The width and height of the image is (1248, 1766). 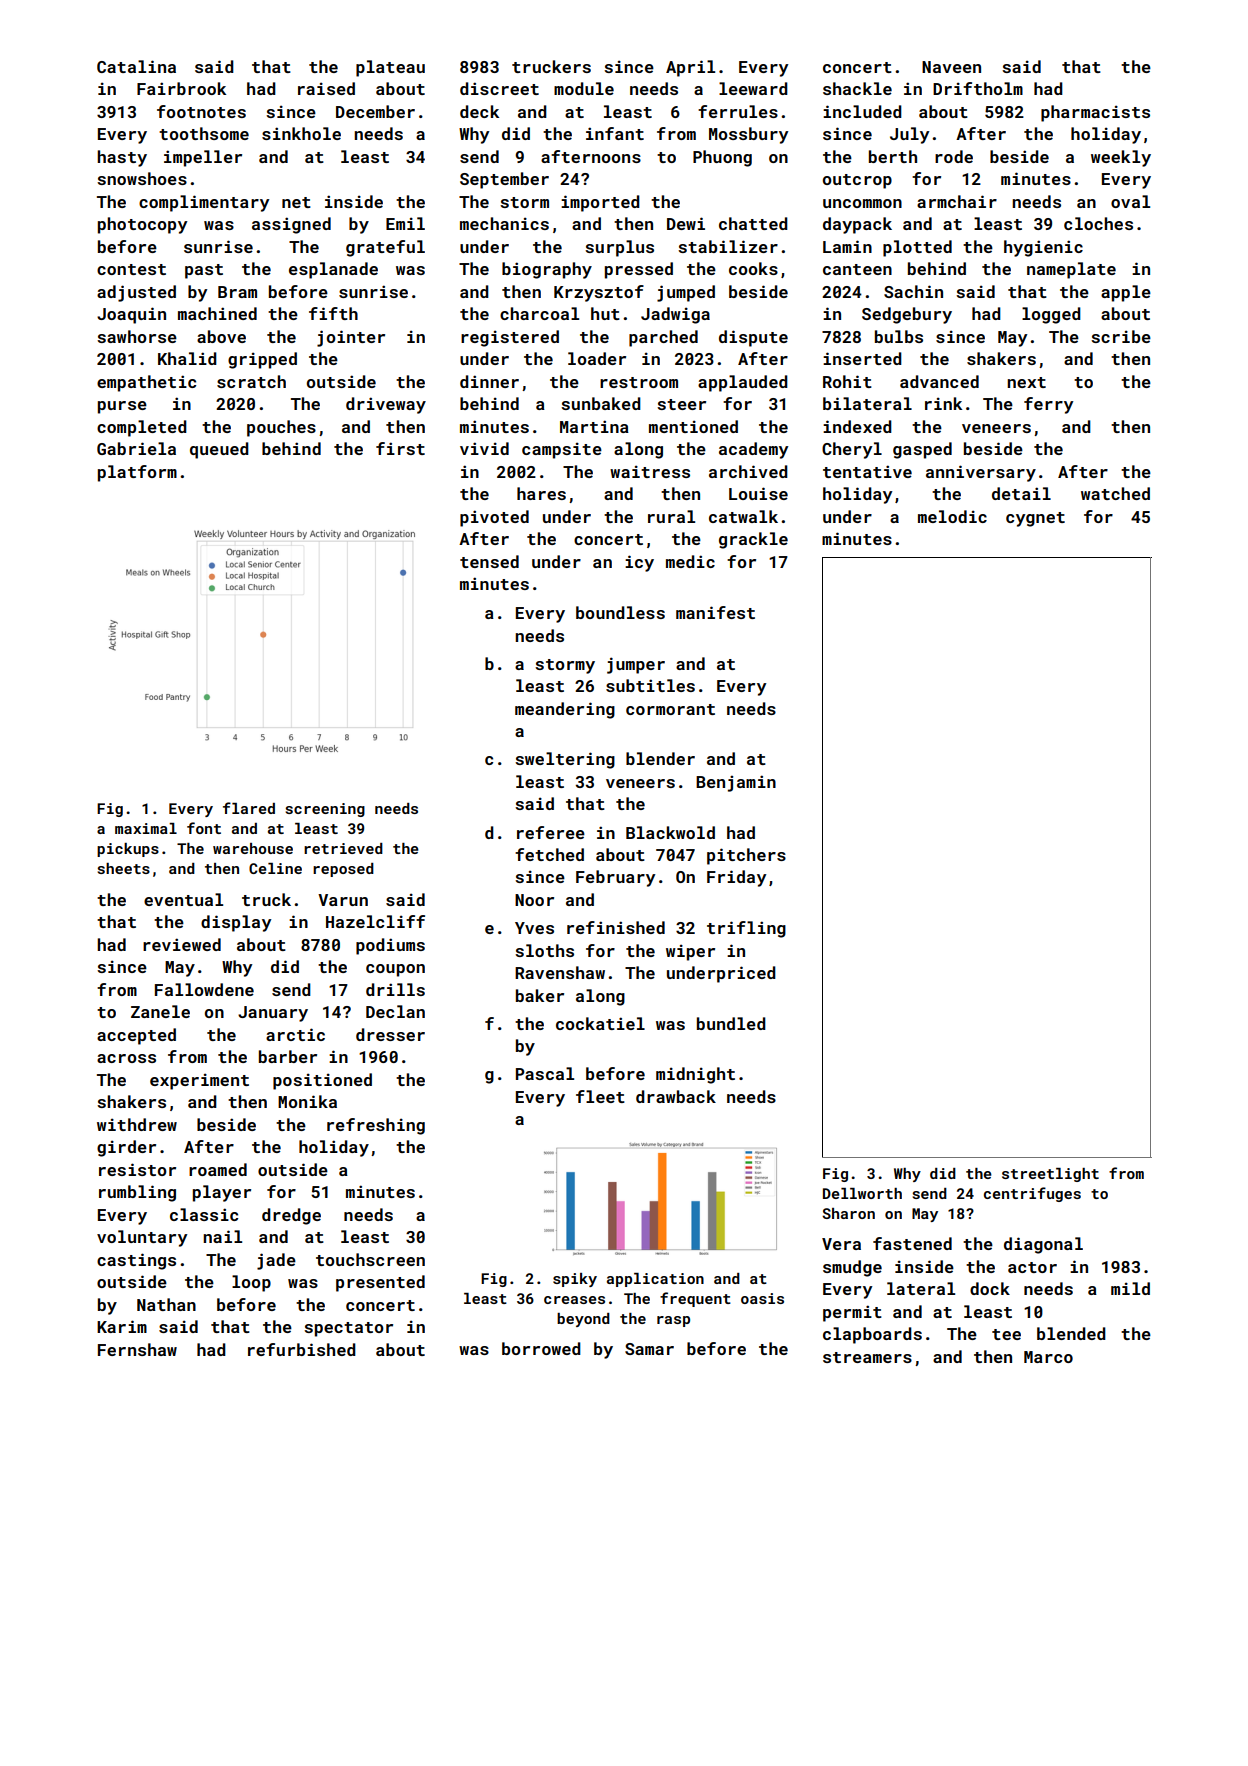 What do you see at coordinates (584, 88) in the image?
I see `module` at bounding box center [584, 88].
